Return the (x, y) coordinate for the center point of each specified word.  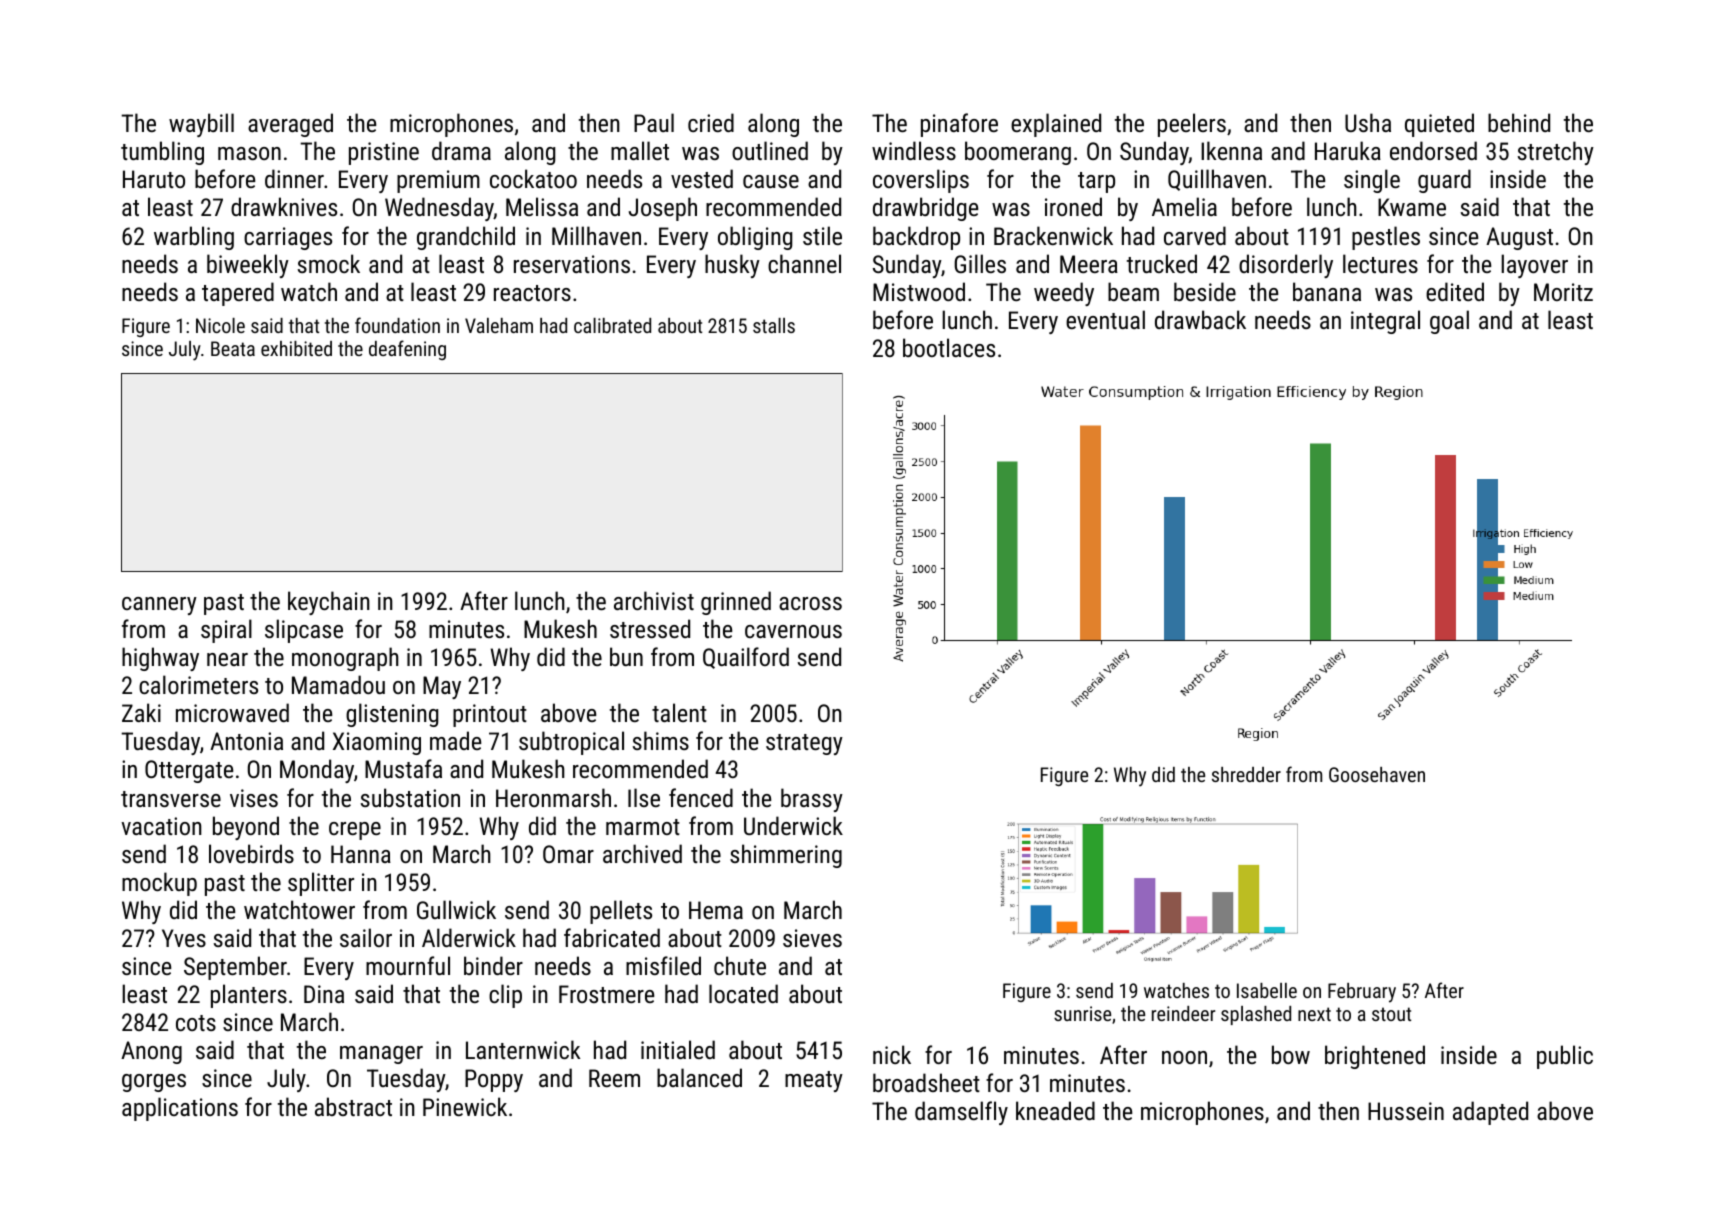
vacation (161, 826)
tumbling (162, 153)
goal (1449, 322)
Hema (716, 910)
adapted (1490, 1113)
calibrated (612, 325)
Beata (233, 348)
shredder (1246, 774)
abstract (353, 1106)
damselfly (961, 1113)
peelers (1192, 125)
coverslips (921, 181)
